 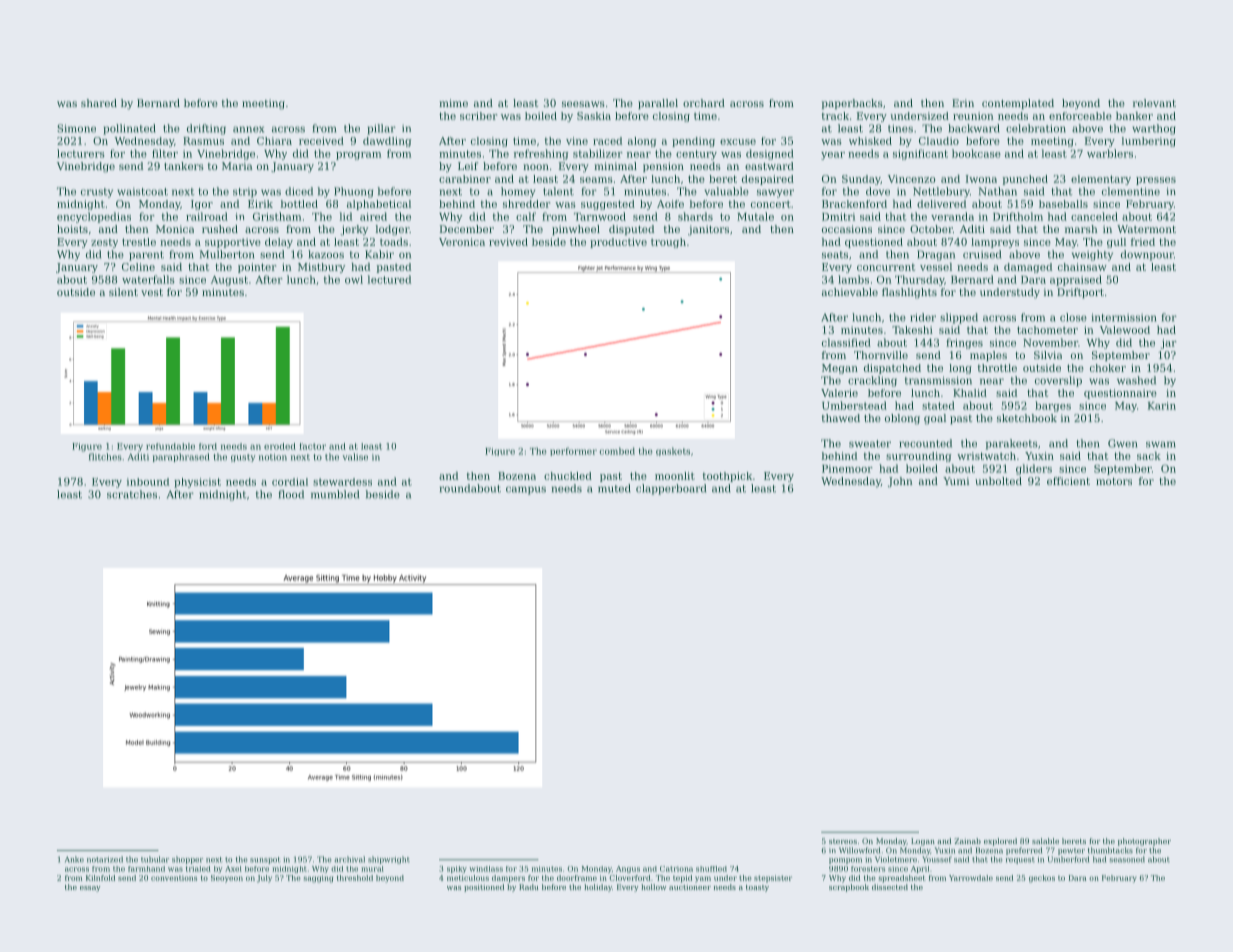 What do you see at coordinates (318, 879) in the screenshot?
I see `sagging` at bounding box center [318, 879].
